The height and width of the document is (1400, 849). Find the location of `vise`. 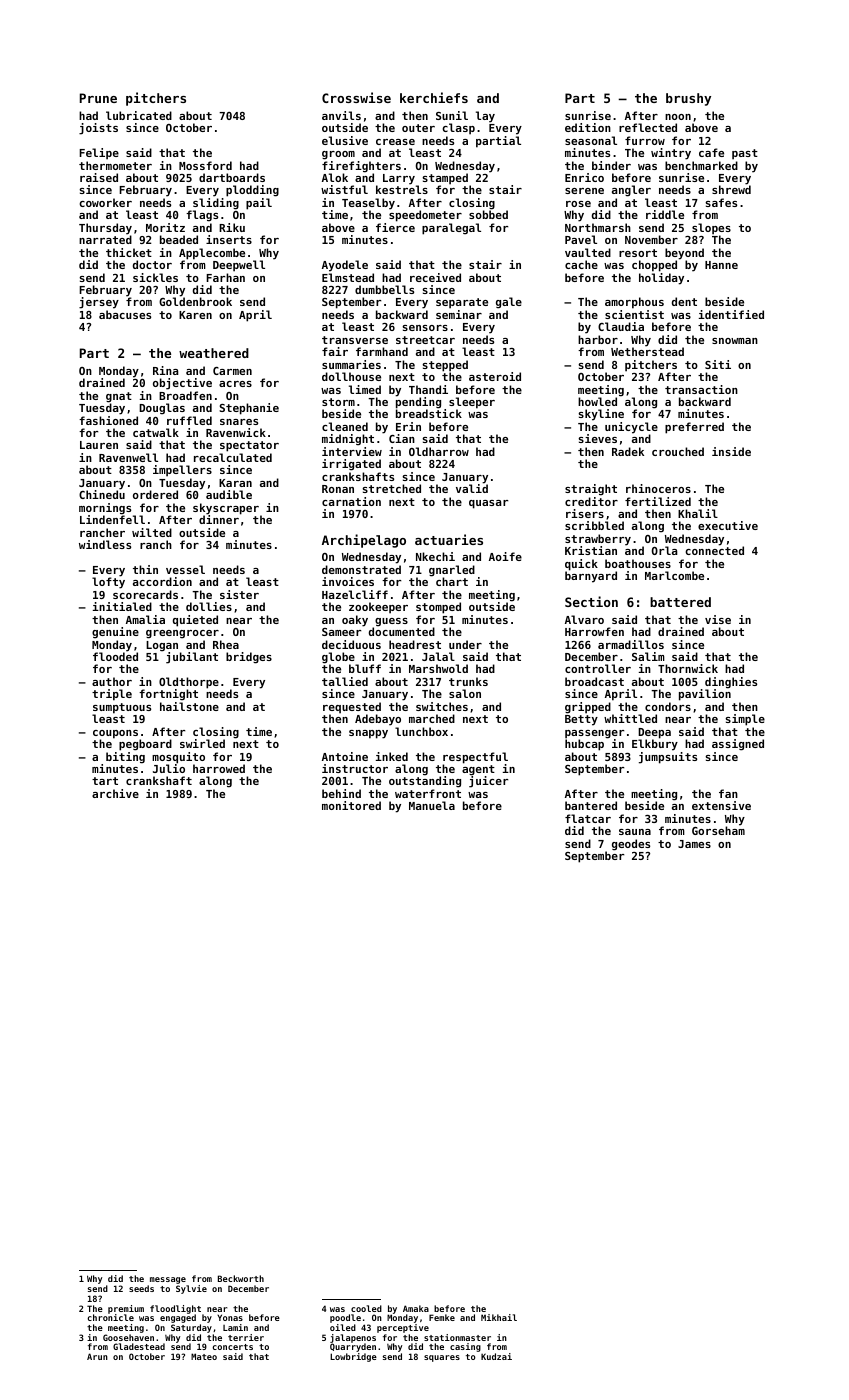

vise is located at coordinates (718, 619).
